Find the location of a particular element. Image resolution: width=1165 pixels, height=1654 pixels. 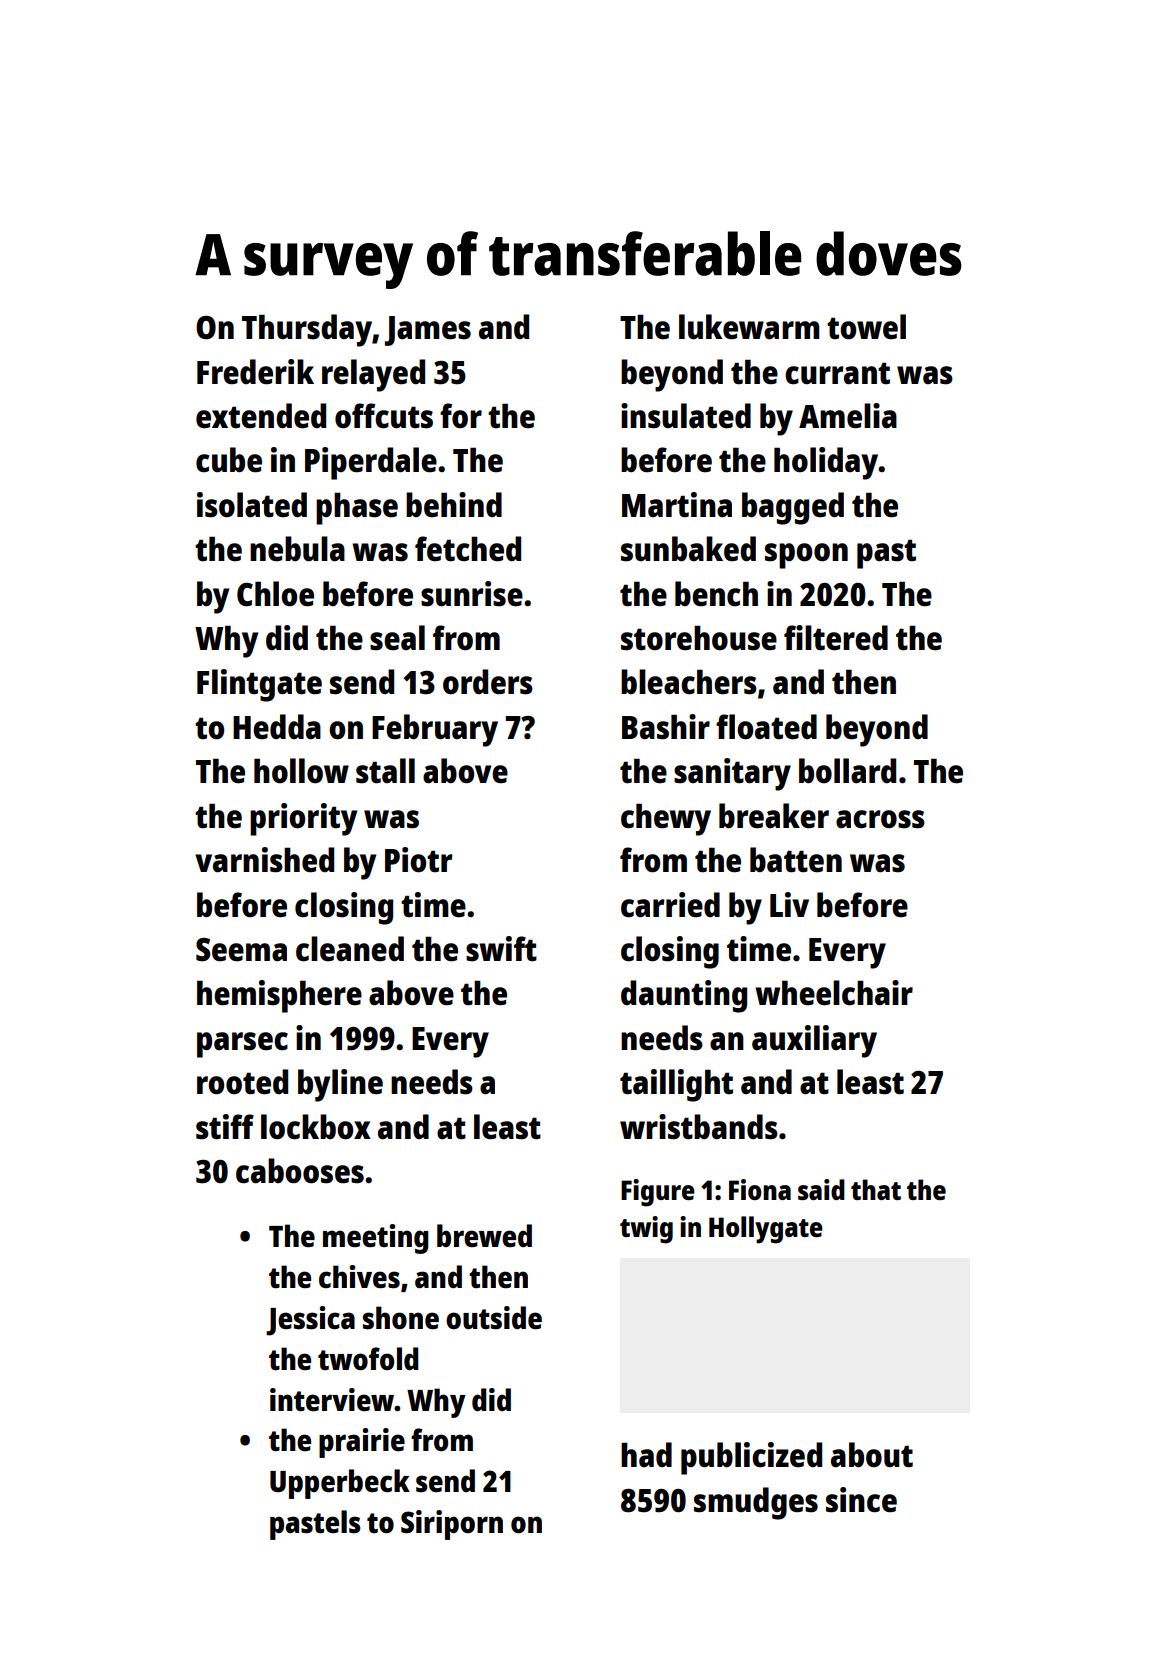

Upperbeck is located at coordinates (340, 1484).
